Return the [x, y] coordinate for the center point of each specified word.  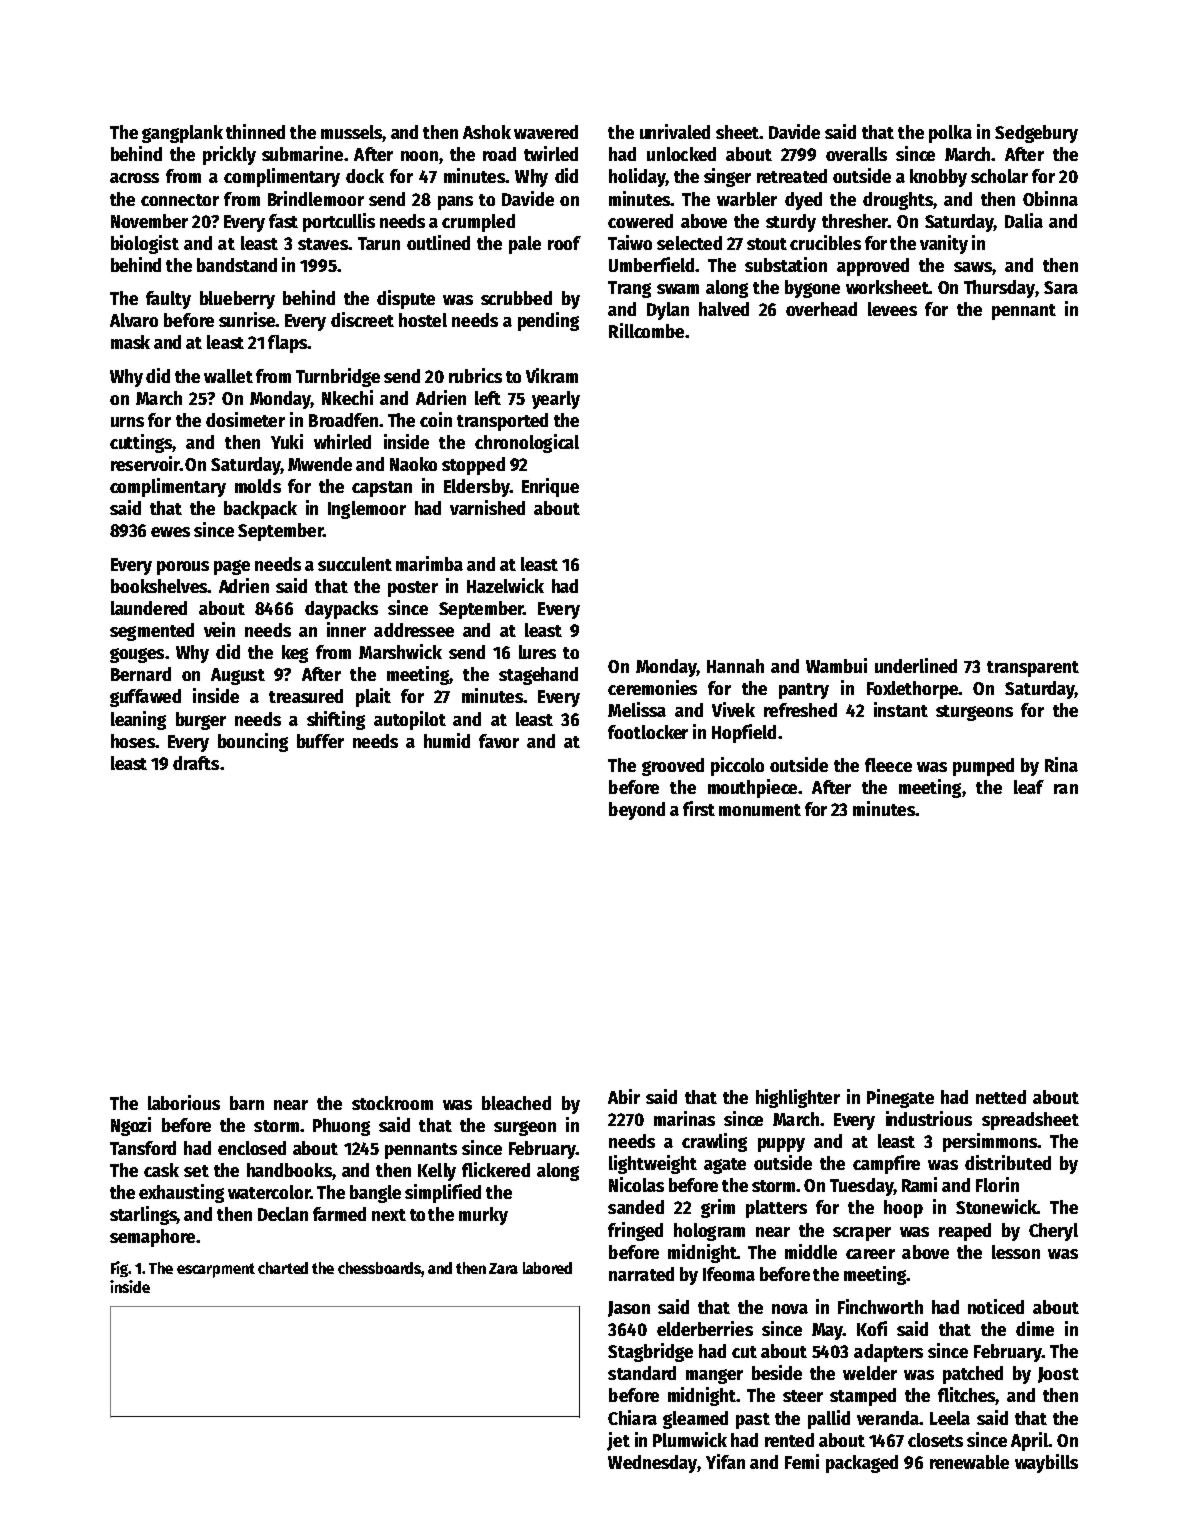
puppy [781, 1145]
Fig [120, 1269]
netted [1001, 1097]
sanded [636, 1207]
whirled [342, 441]
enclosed [252, 1148]
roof [564, 243]
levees [892, 309]
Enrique [550, 487]
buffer [320, 741]
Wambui [836, 665]
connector [180, 200]
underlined [916, 665]
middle [811, 1251]
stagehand [538, 676]
